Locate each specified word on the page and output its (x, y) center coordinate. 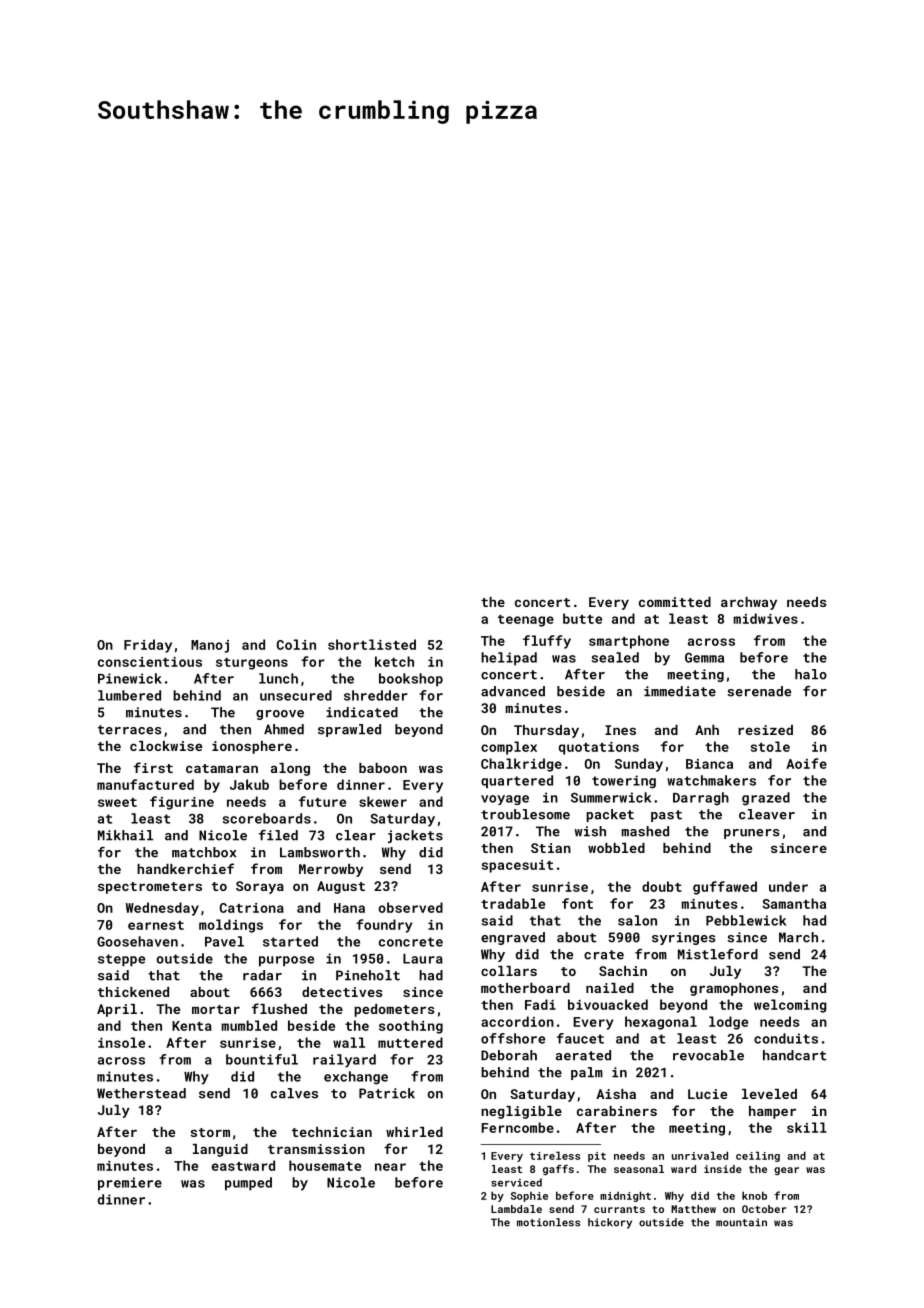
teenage (526, 621)
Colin (296, 644)
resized (765, 730)
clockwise (166, 746)
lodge (728, 1023)
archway (749, 603)
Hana (349, 908)
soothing (411, 1027)
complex (509, 748)
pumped (248, 1184)
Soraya (260, 887)
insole (121, 1042)
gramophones (734, 989)
